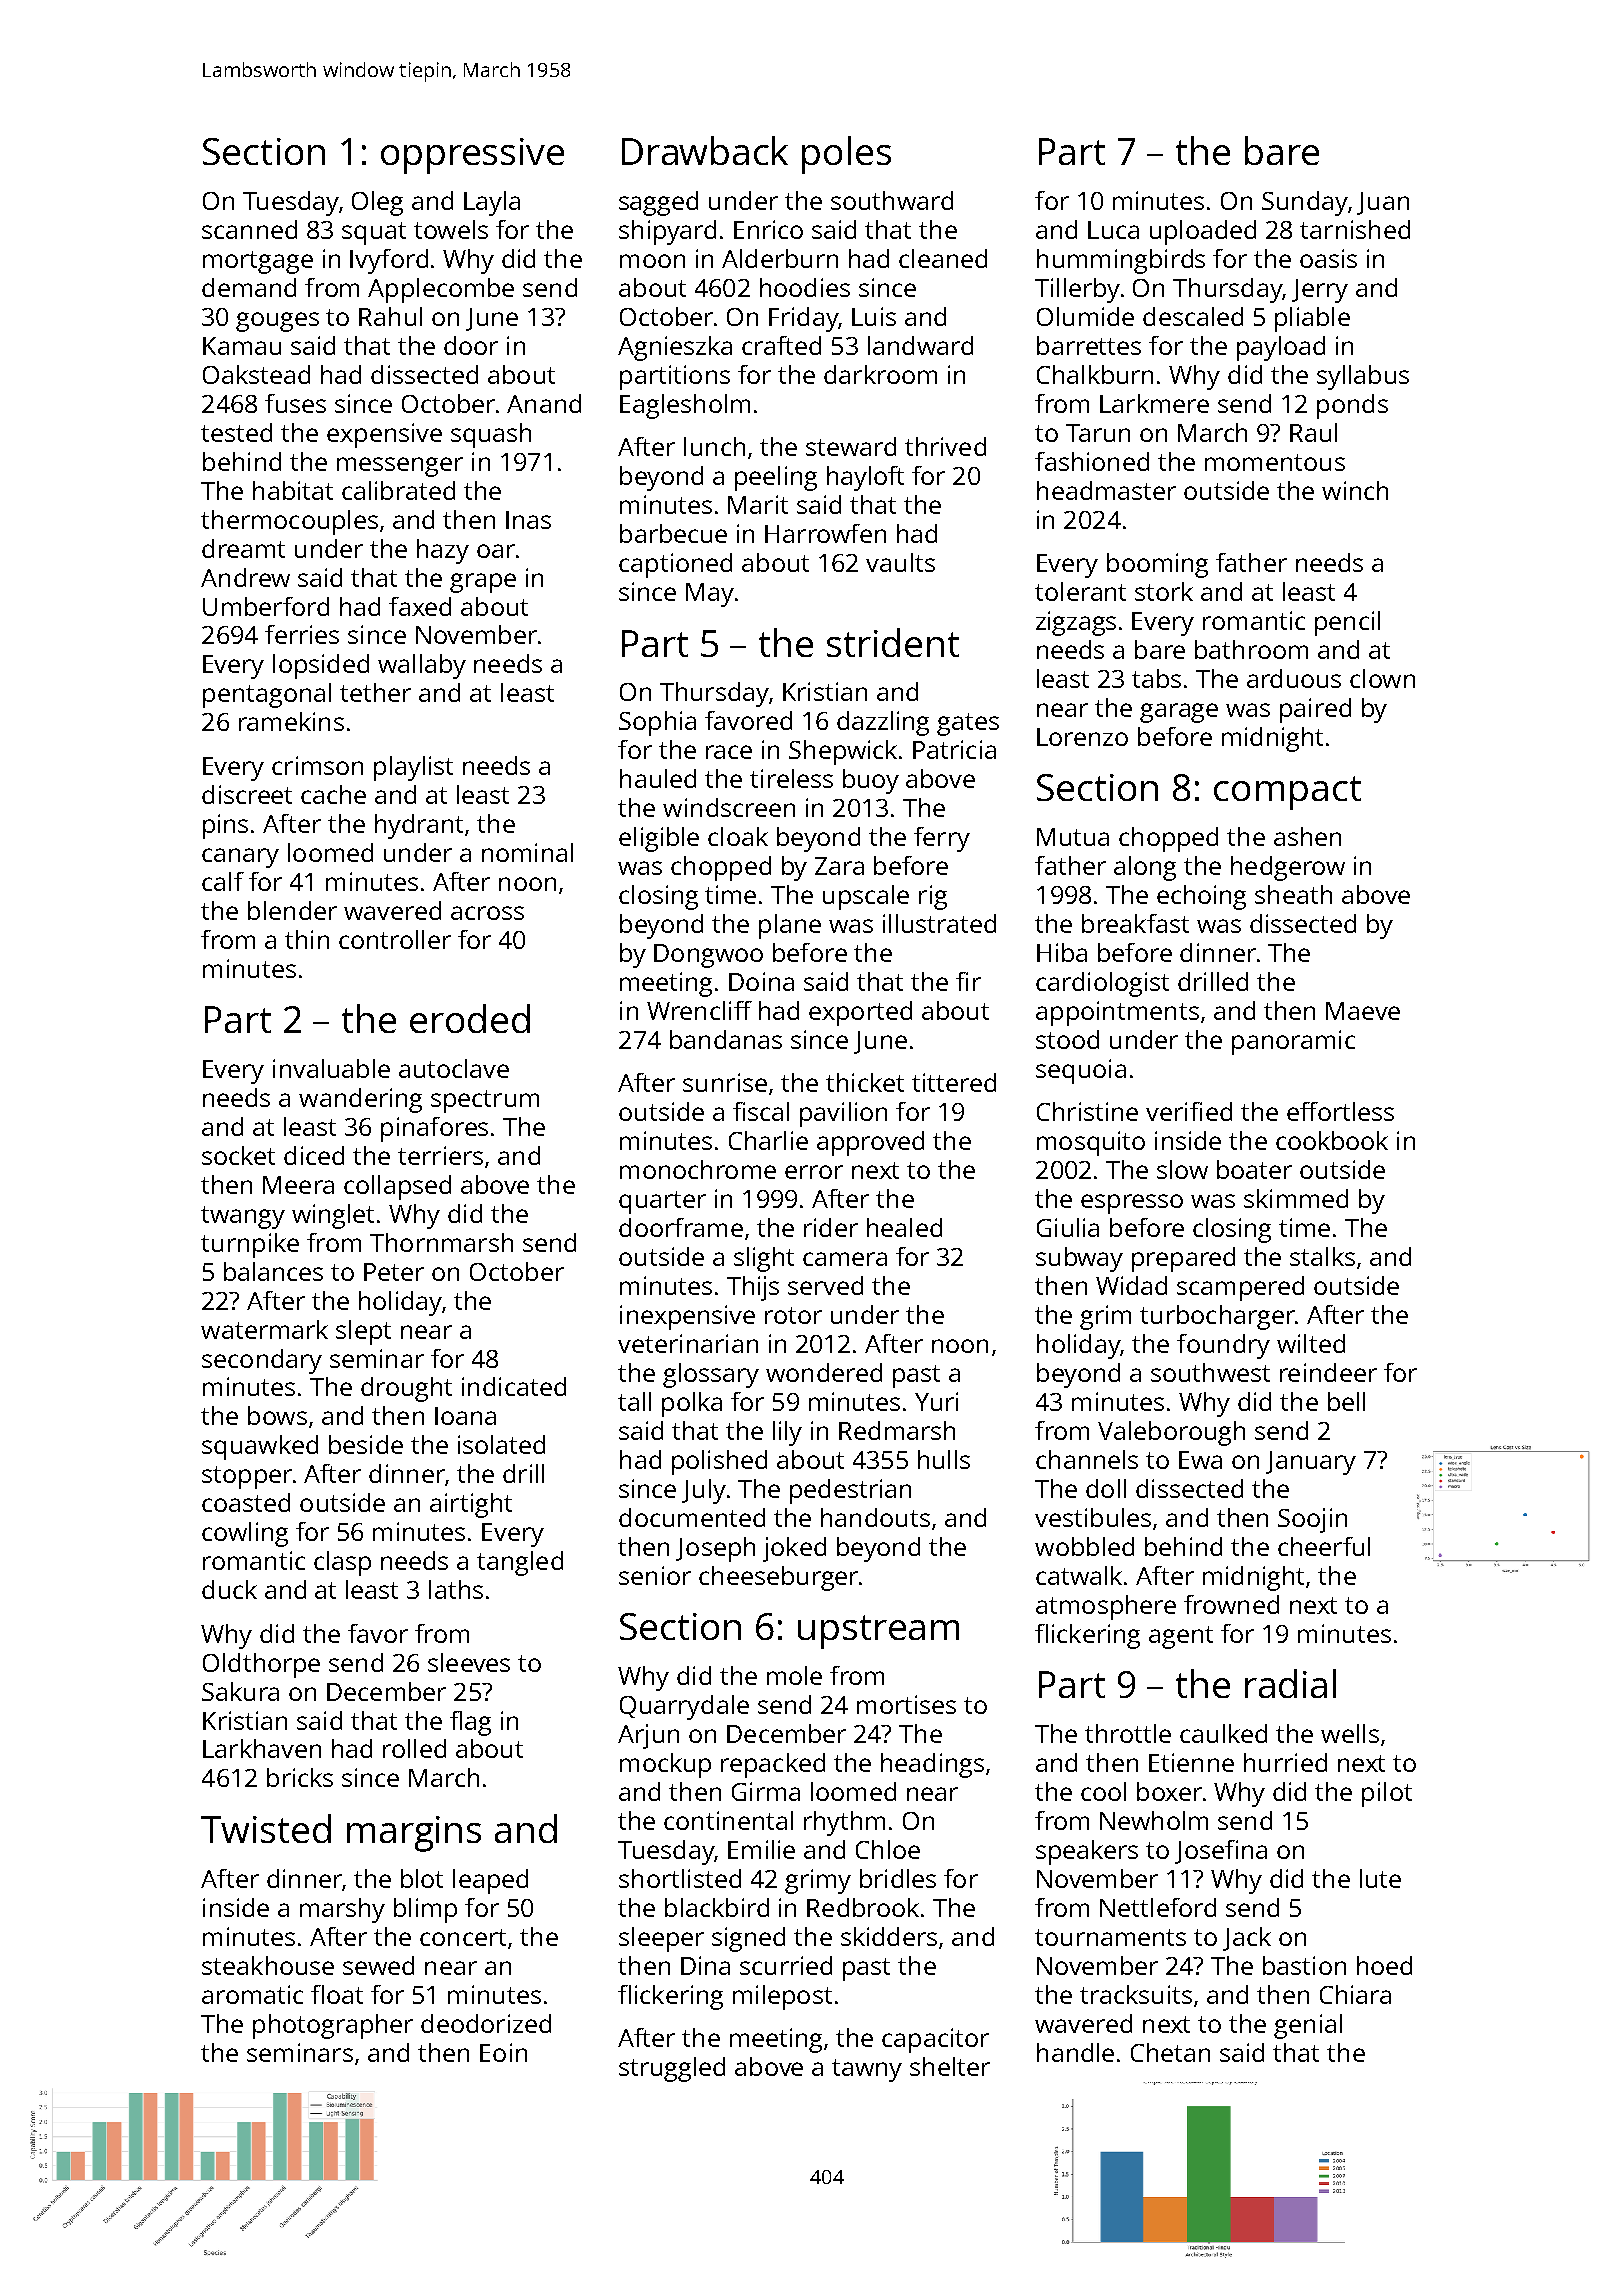 Image resolution: width=1620 pixels, height=2292 pixels. Describe the element at coordinates (414, 1834) in the document. I see `margins` at that location.
